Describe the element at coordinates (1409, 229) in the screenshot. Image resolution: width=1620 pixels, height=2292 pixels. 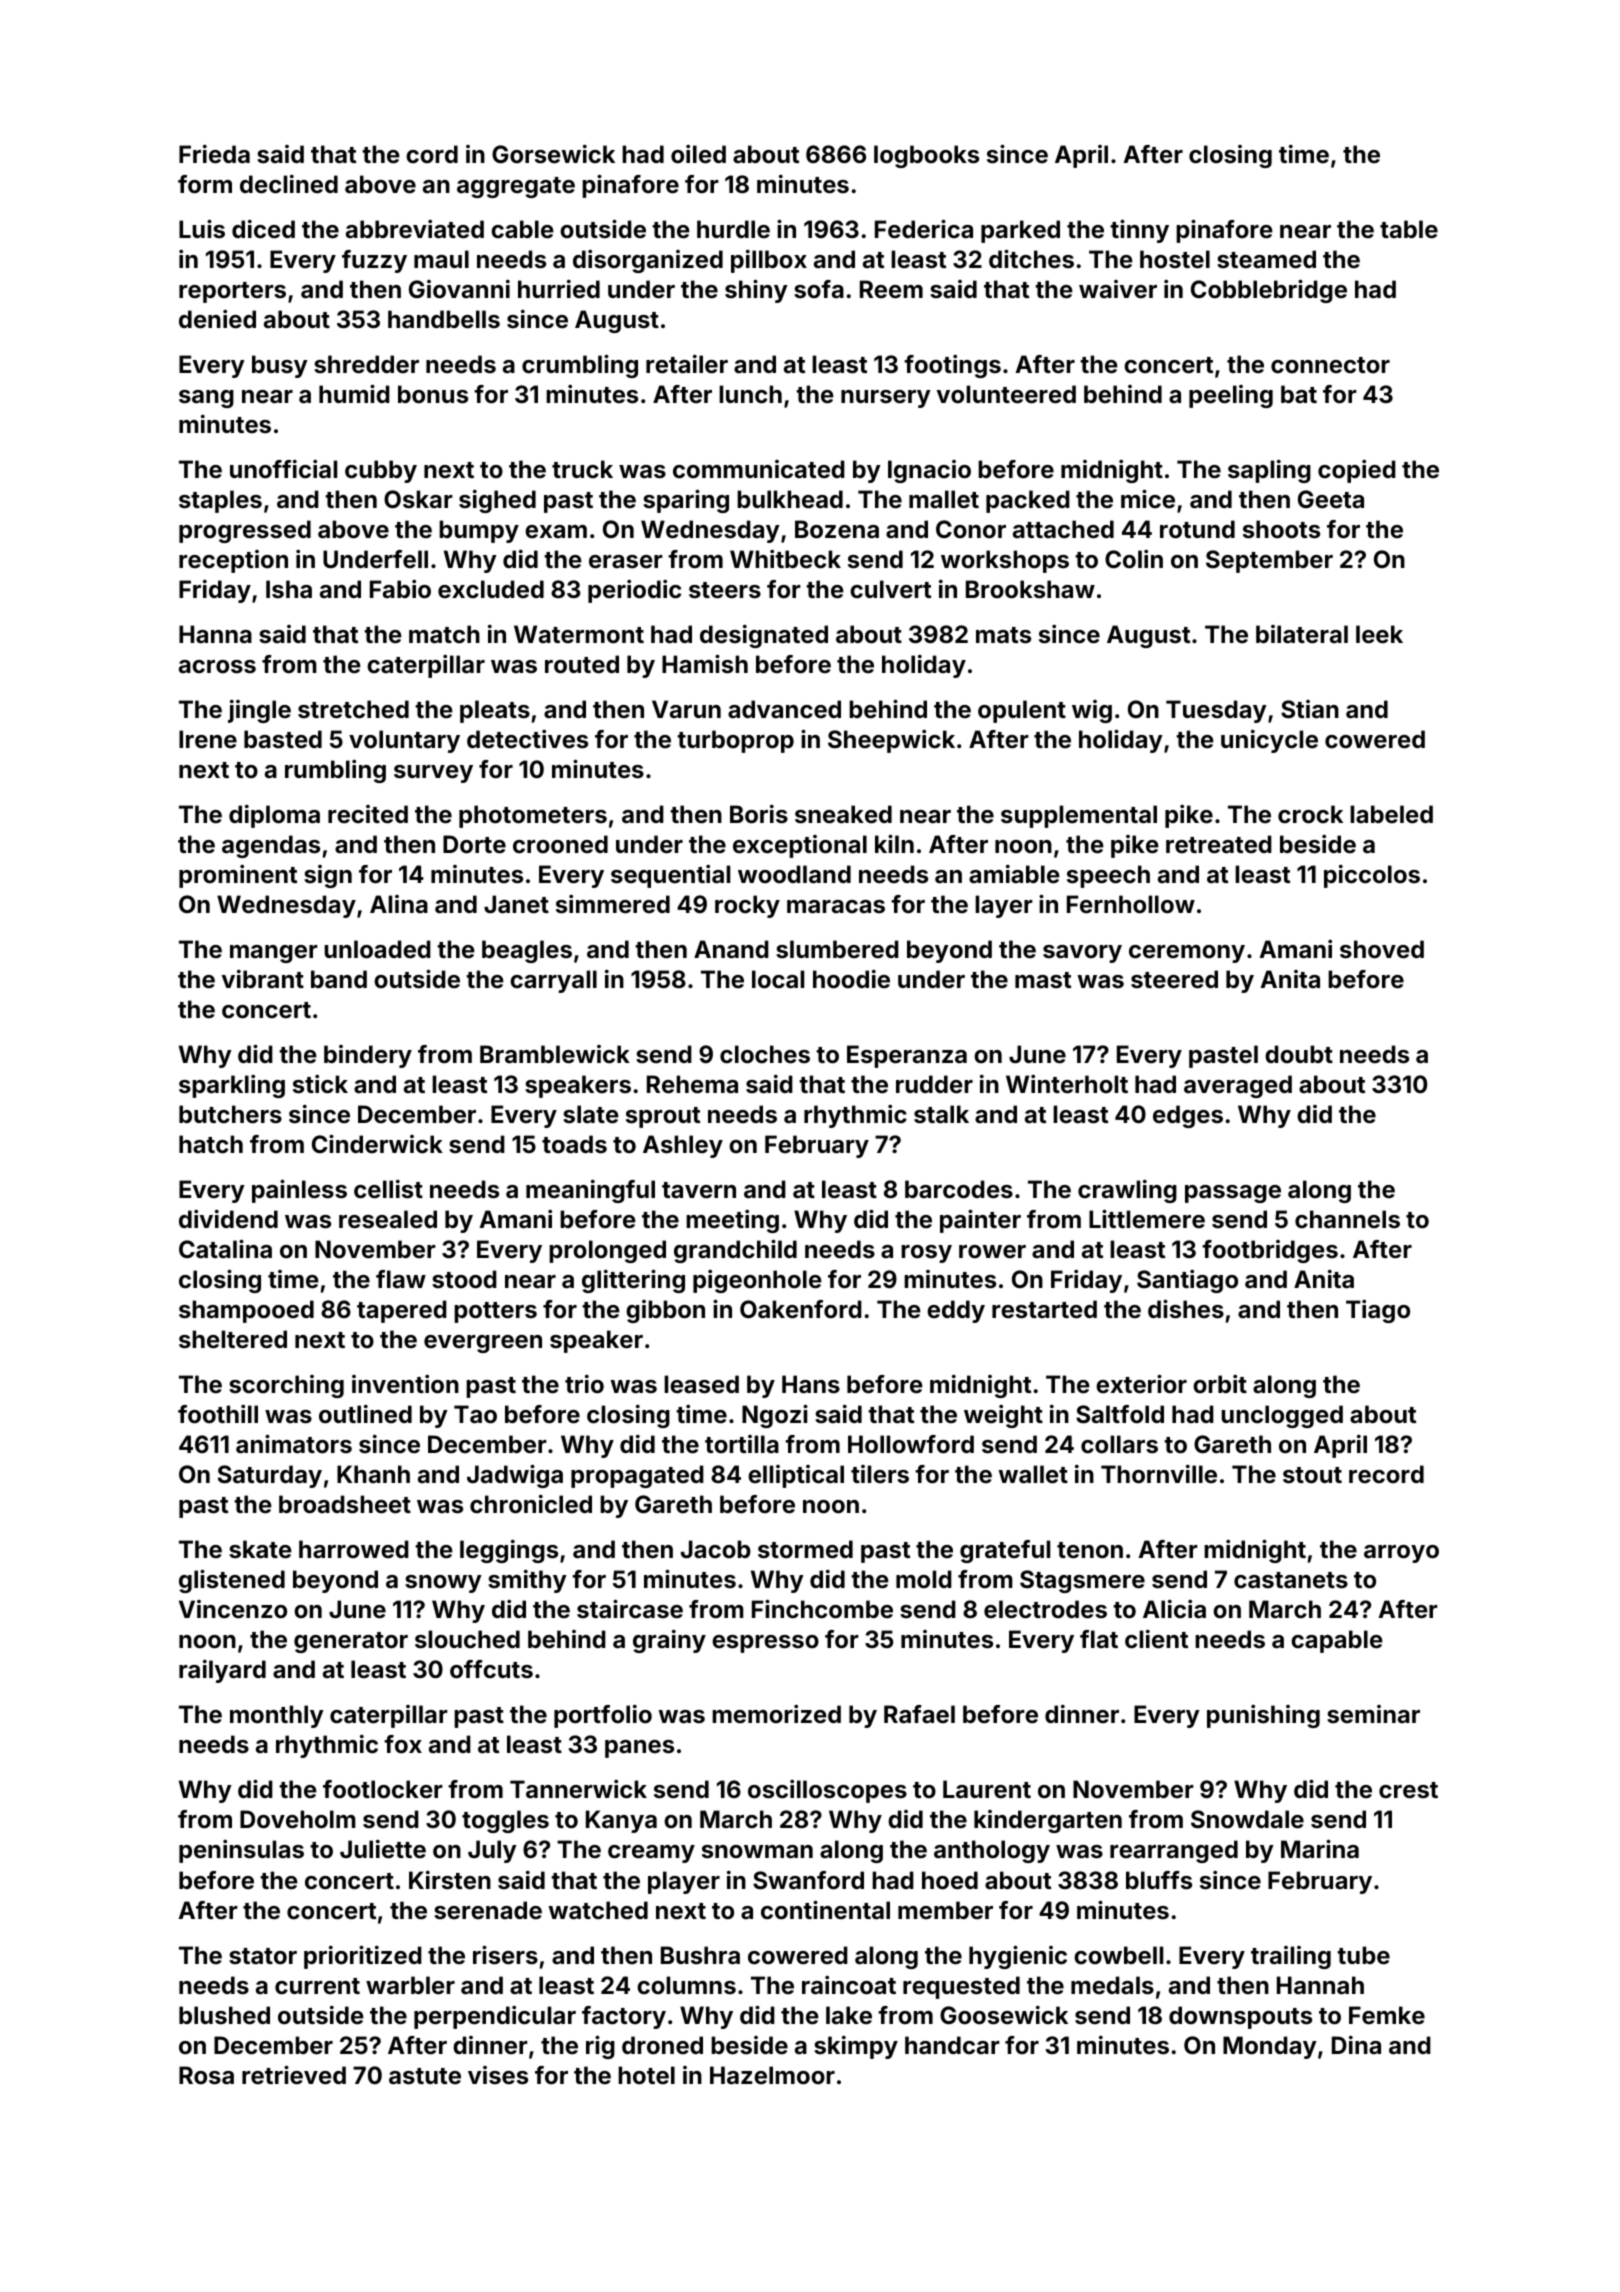
I see `table` at that location.
